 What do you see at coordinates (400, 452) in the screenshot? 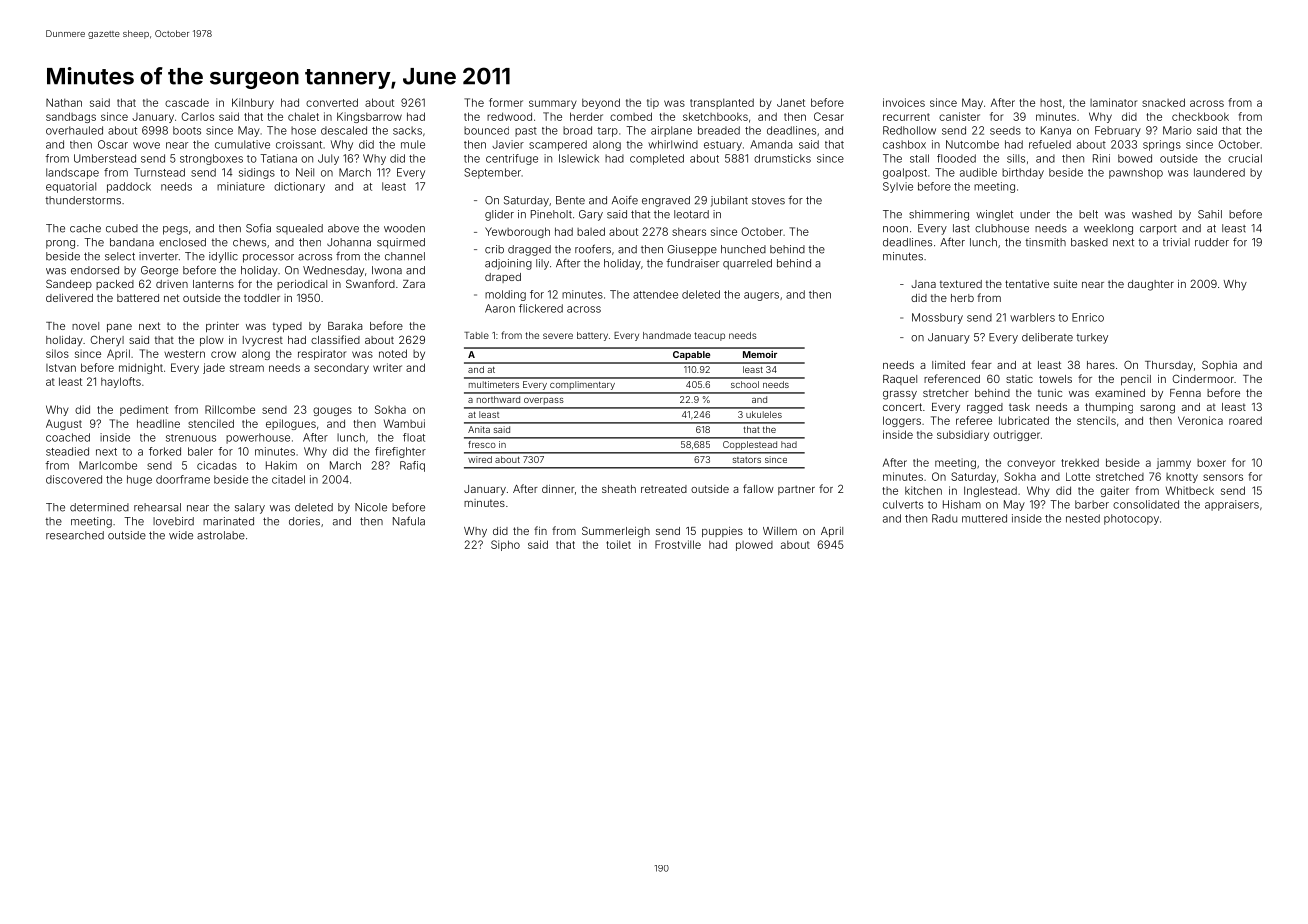
I see `firefighter` at bounding box center [400, 452].
